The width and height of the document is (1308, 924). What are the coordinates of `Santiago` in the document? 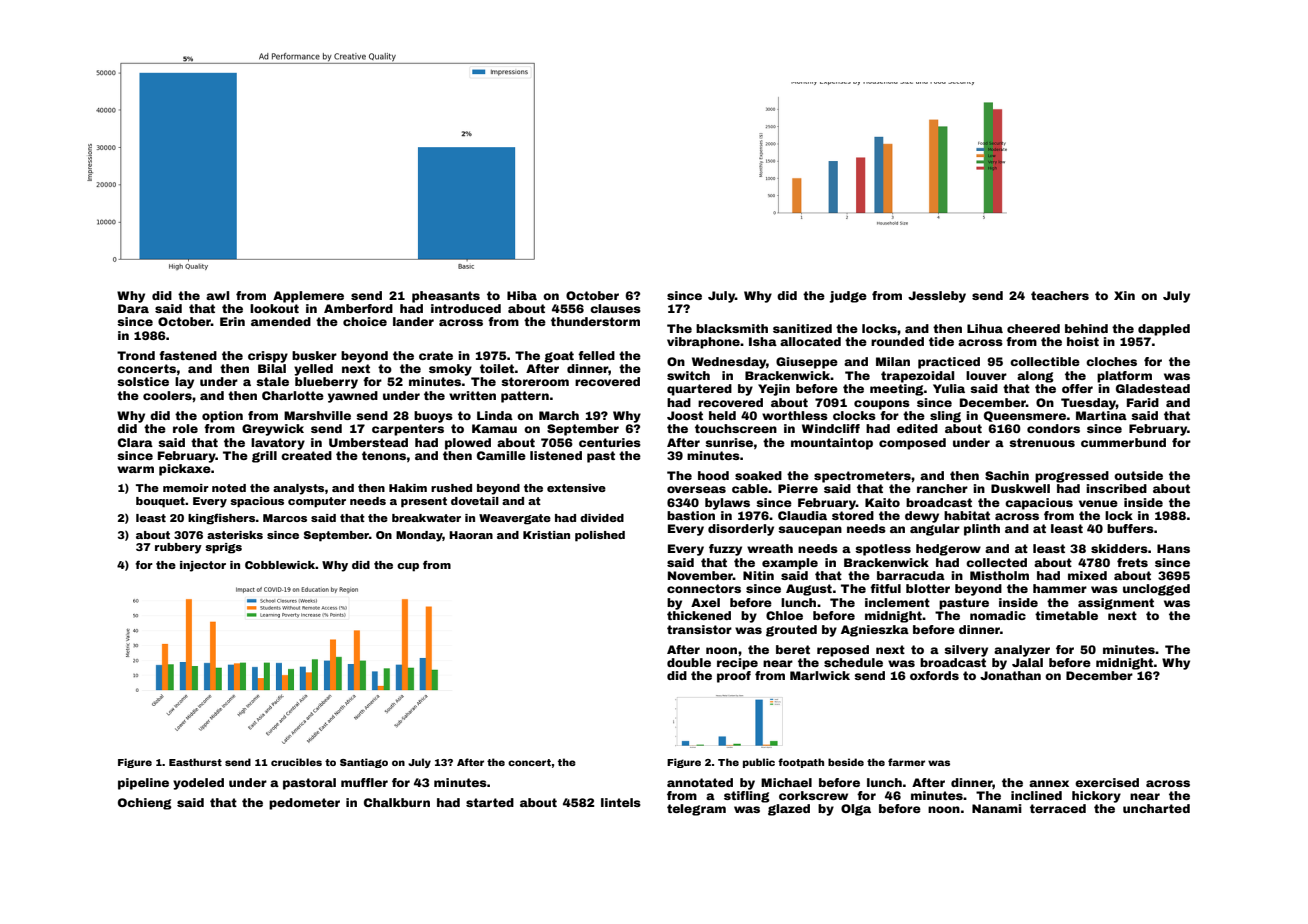 It's located at (364, 763).
